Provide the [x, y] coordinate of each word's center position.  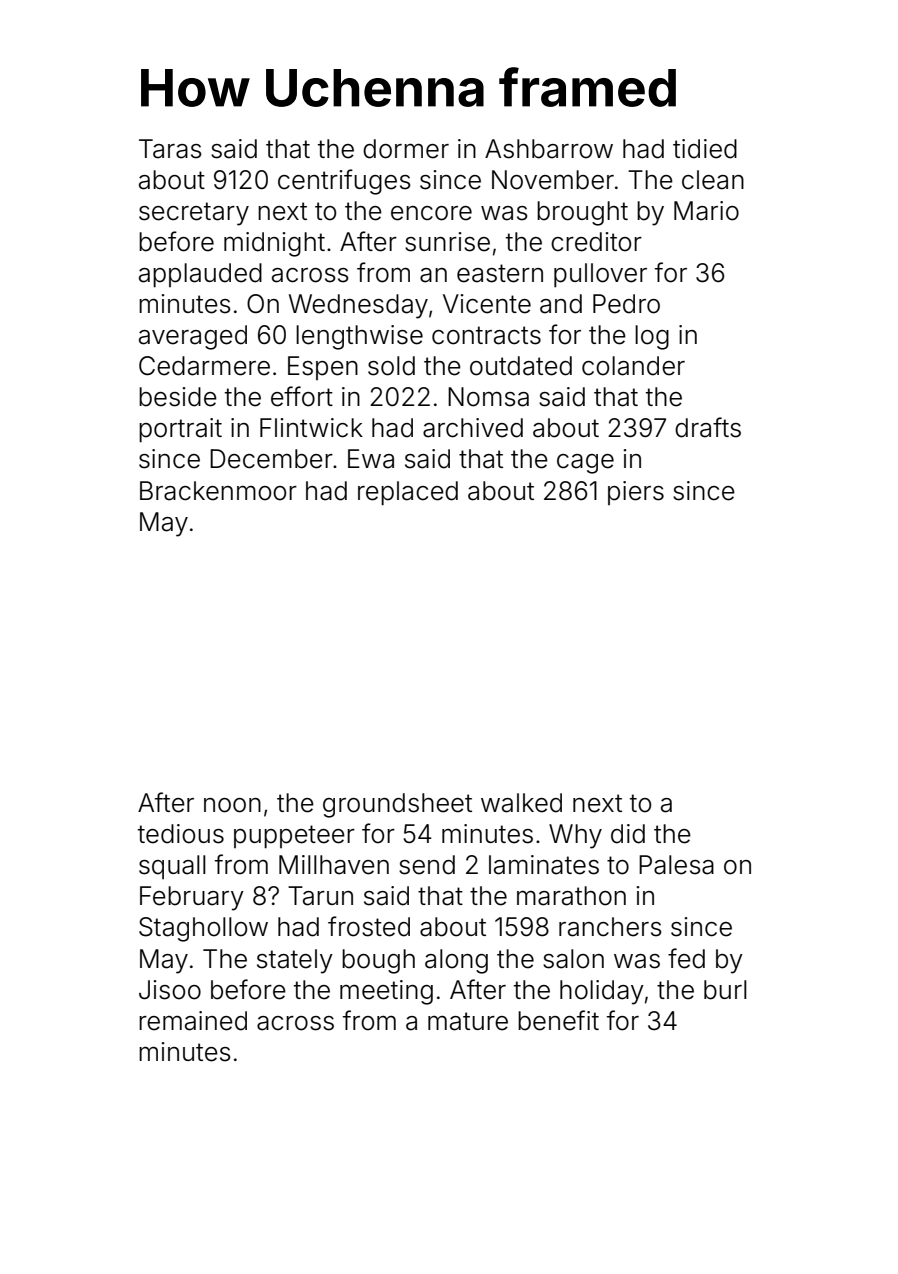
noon [232, 805]
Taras [170, 149]
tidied [705, 149]
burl [725, 990]
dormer [406, 149]
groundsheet [397, 805]
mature [468, 1021]
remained [193, 1021]
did [628, 834]
